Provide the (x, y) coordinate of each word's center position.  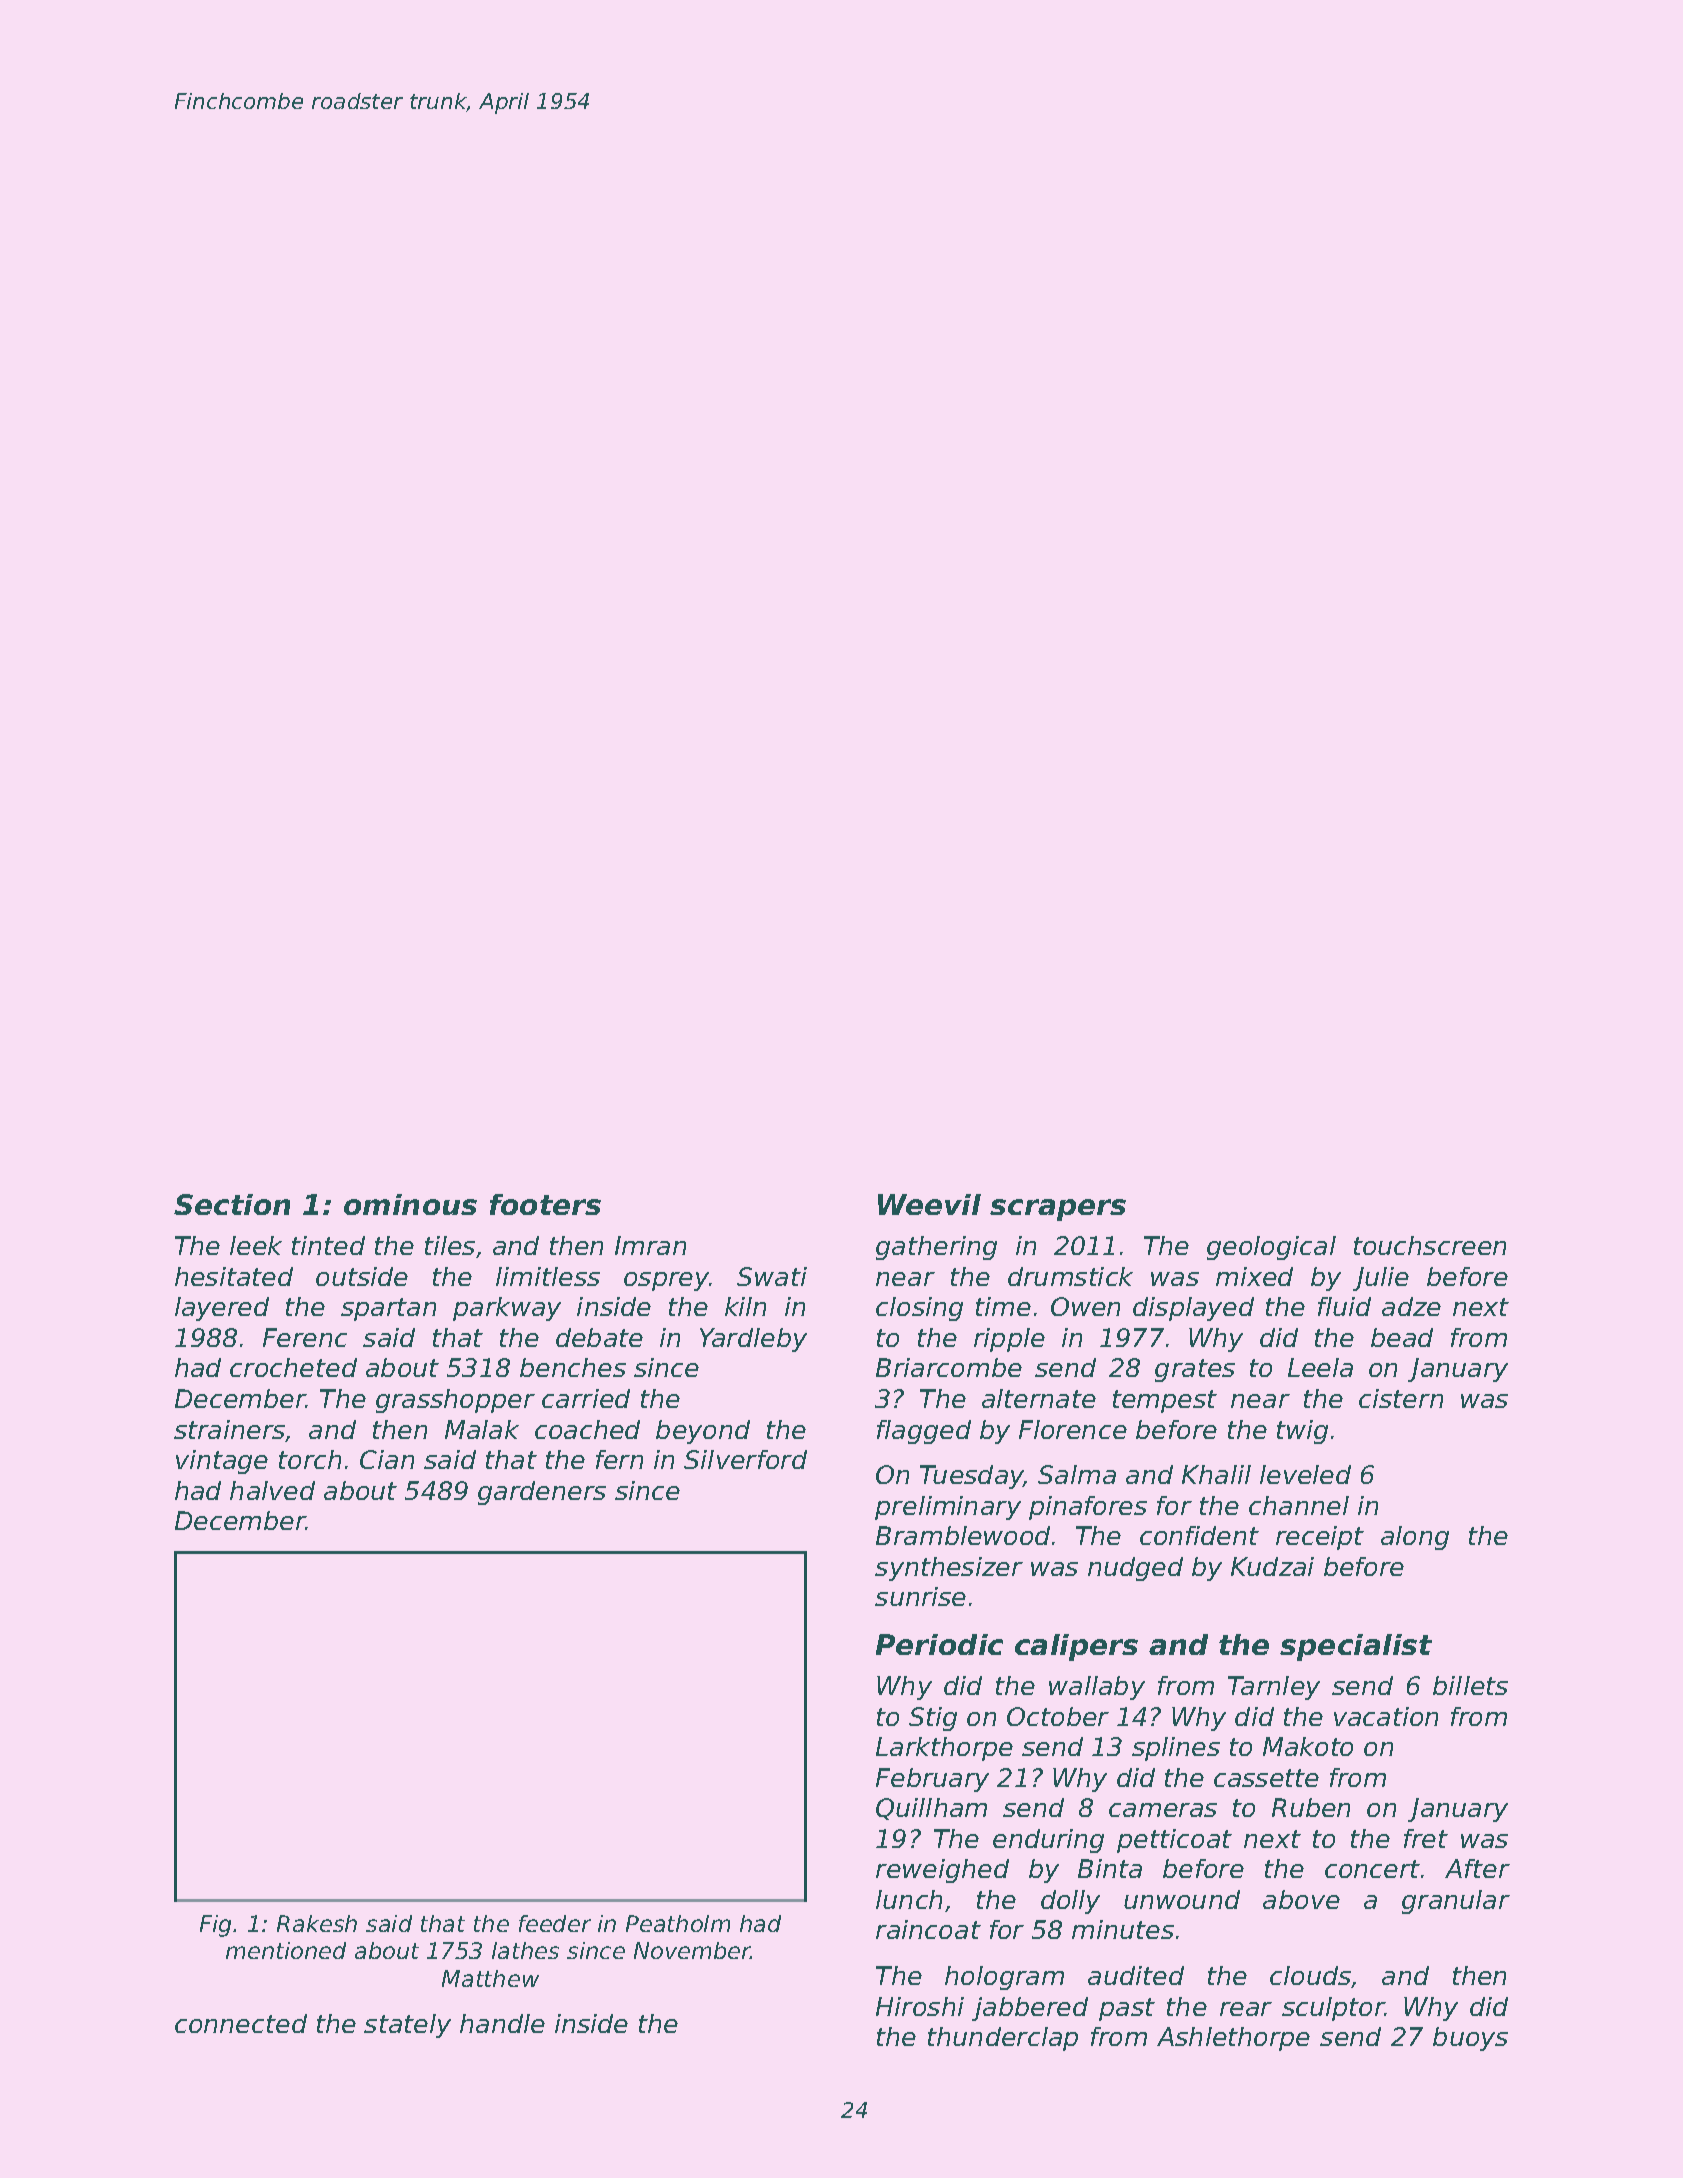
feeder (555, 1923)
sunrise (920, 1596)
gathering (936, 1248)
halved (272, 1490)
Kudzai (1272, 1566)
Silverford (745, 1459)
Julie (1381, 1279)
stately (407, 2026)
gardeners (542, 1493)
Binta (1110, 1868)
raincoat (928, 1929)
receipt (1320, 1538)
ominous (410, 1204)
